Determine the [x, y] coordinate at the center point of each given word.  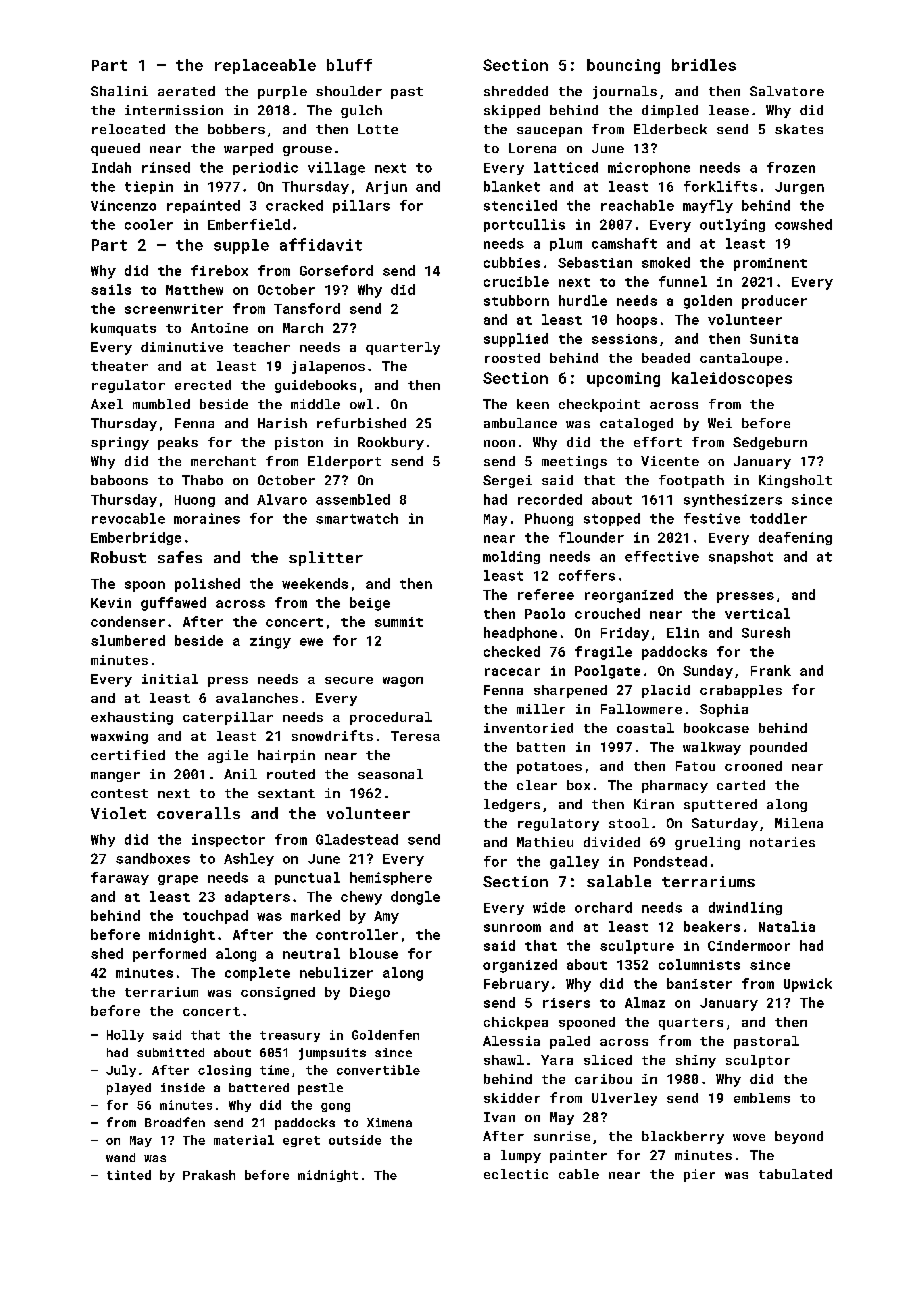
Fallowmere [641, 709]
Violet [118, 813]
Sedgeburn [770, 443]
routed [291, 774]
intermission [174, 110]
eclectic [516, 1174]
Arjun [386, 187]
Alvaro [282, 499]
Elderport [344, 462]
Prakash [209, 1175]
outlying [732, 225]
